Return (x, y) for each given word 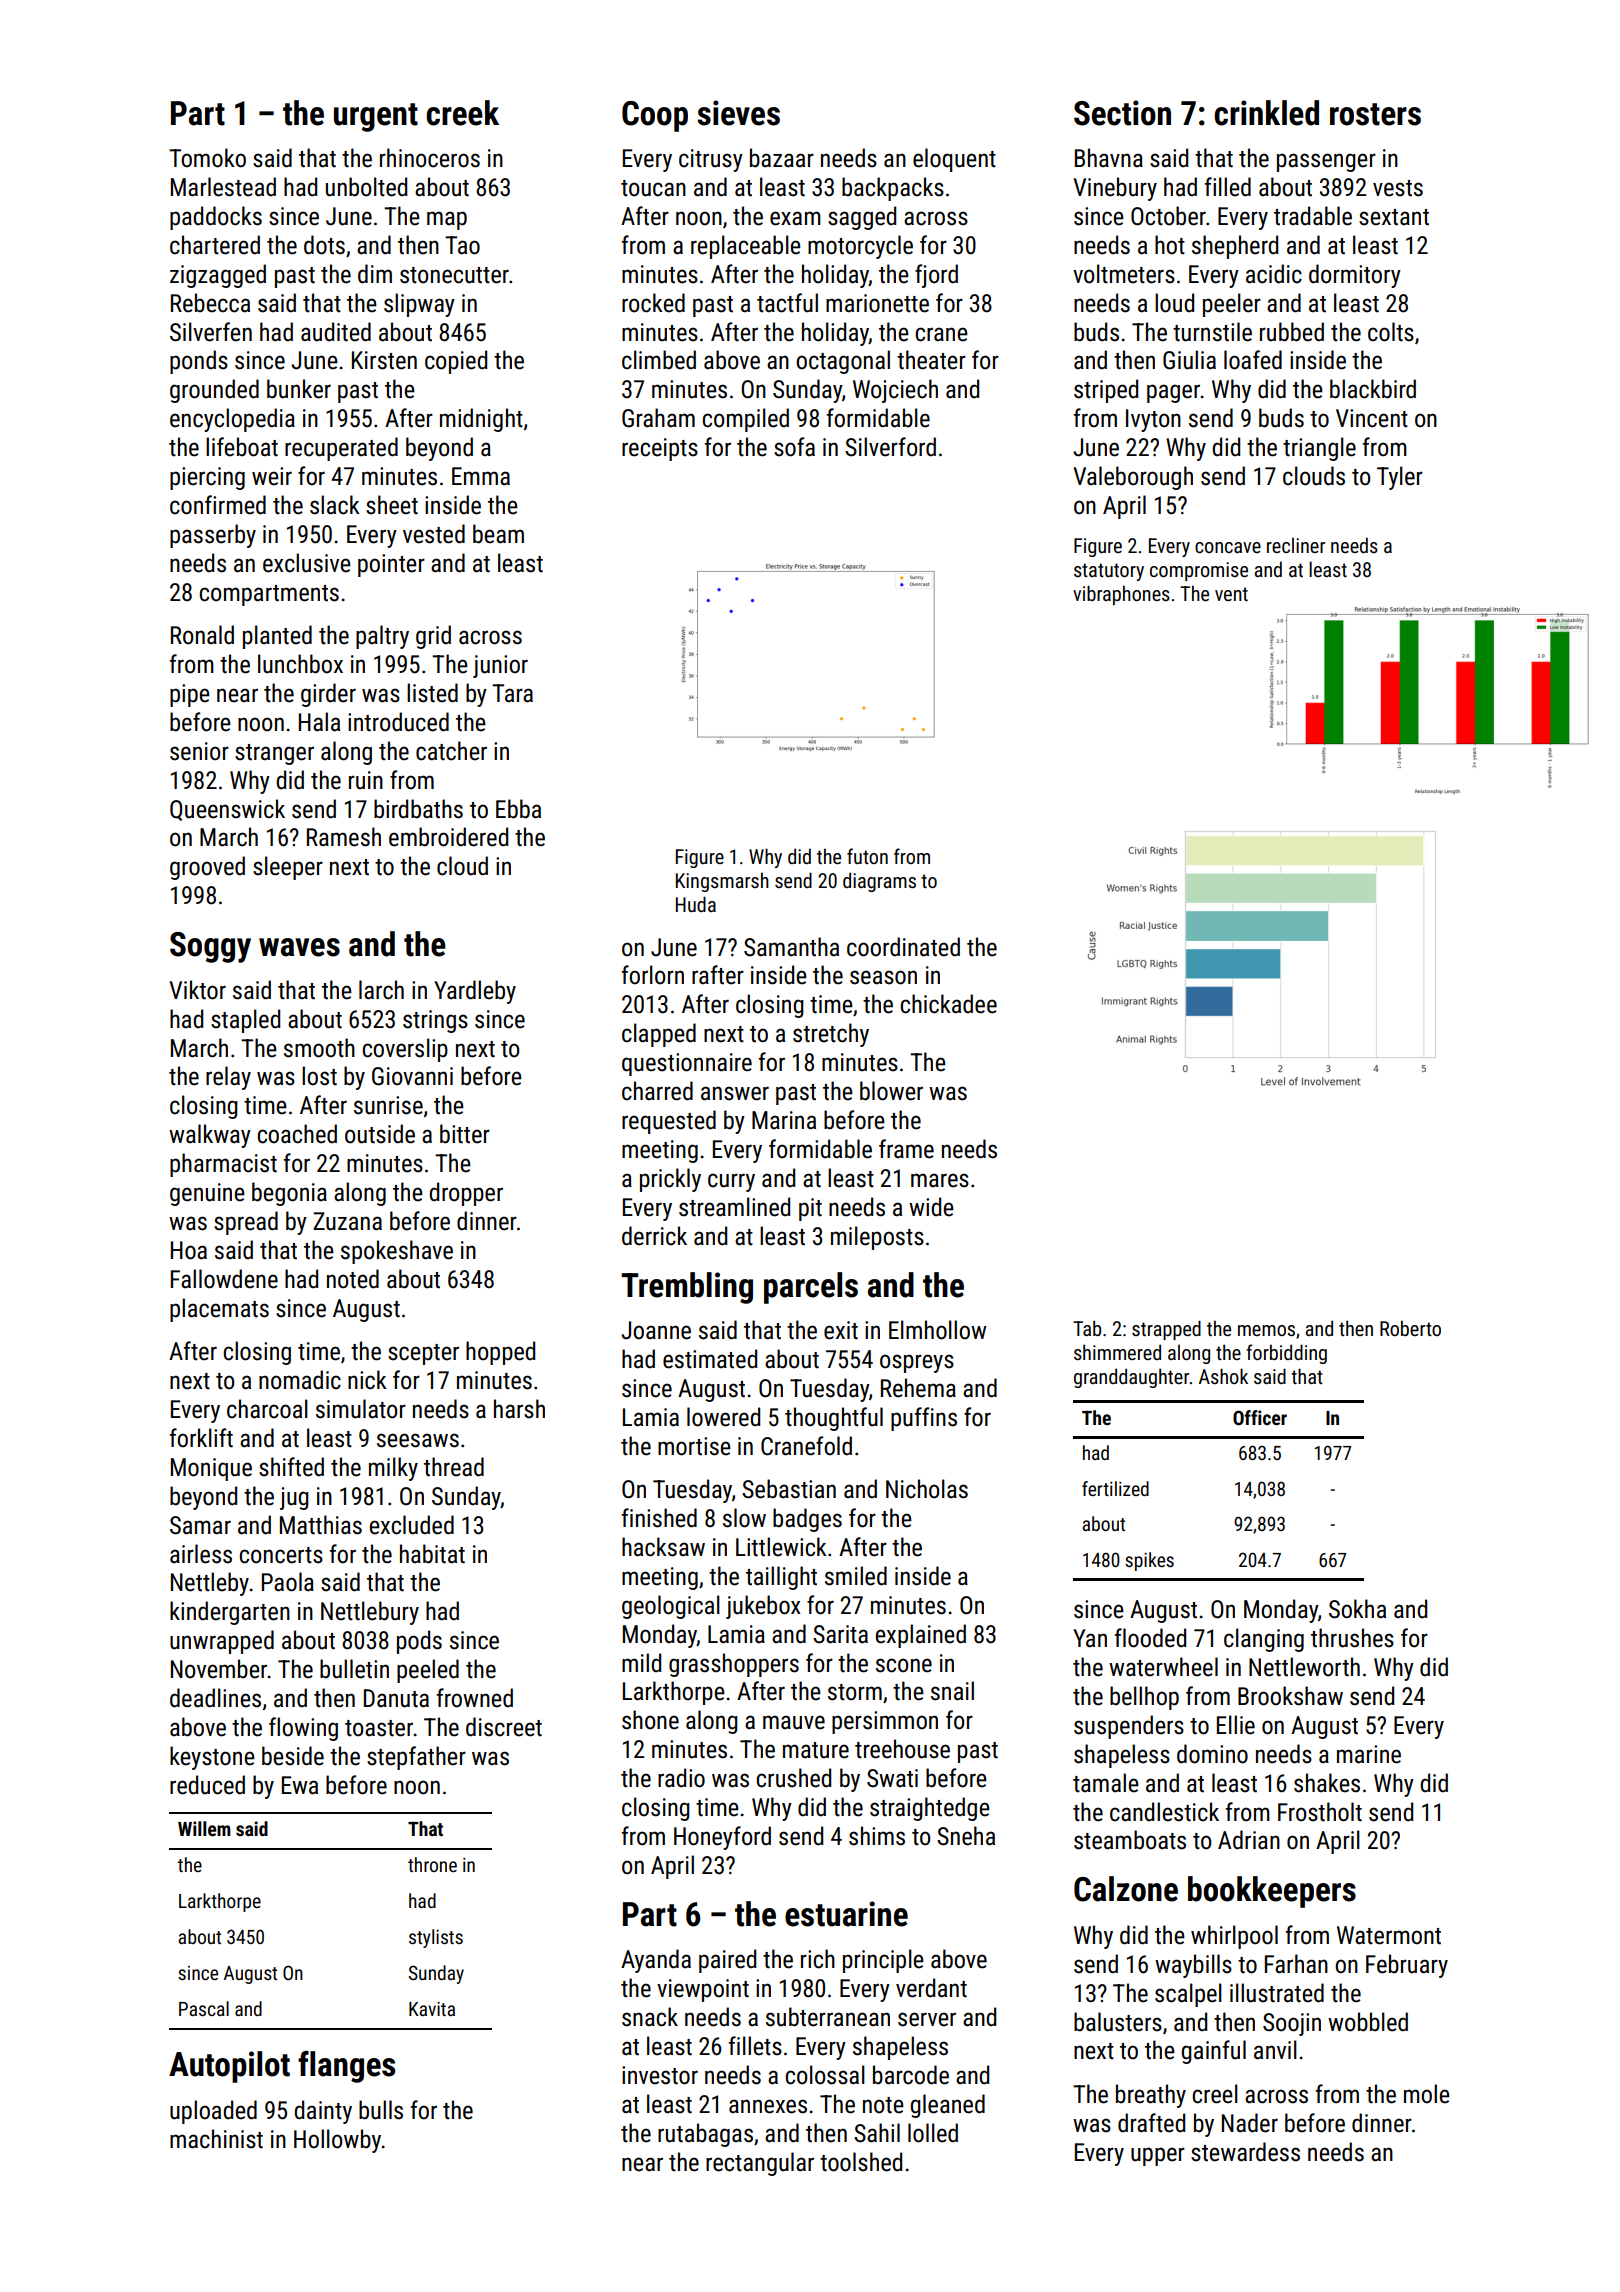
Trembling (687, 1288)
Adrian (1249, 1840)
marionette (877, 303)
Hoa (189, 1250)
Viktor (197, 990)
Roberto (1410, 1328)
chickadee (948, 1004)
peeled (428, 1671)
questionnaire (687, 1064)
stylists (436, 1938)
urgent (376, 117)
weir (272, 476)
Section (1122, 113)
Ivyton (1153, 420)
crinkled (1266, 113)
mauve (794, 1722)
